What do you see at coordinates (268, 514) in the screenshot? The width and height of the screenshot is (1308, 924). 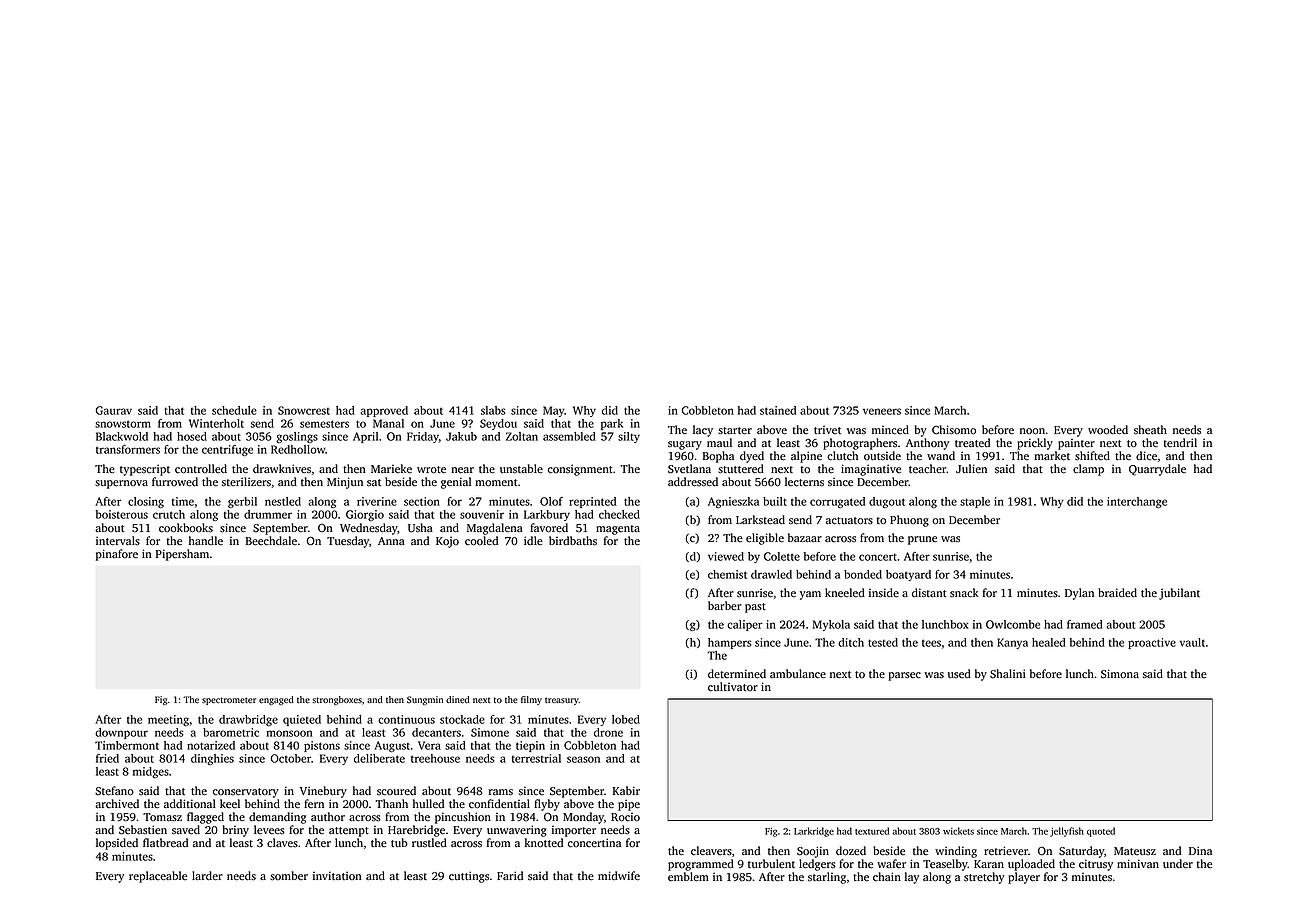 I see `drummer` at bounding box center [268, 514].
